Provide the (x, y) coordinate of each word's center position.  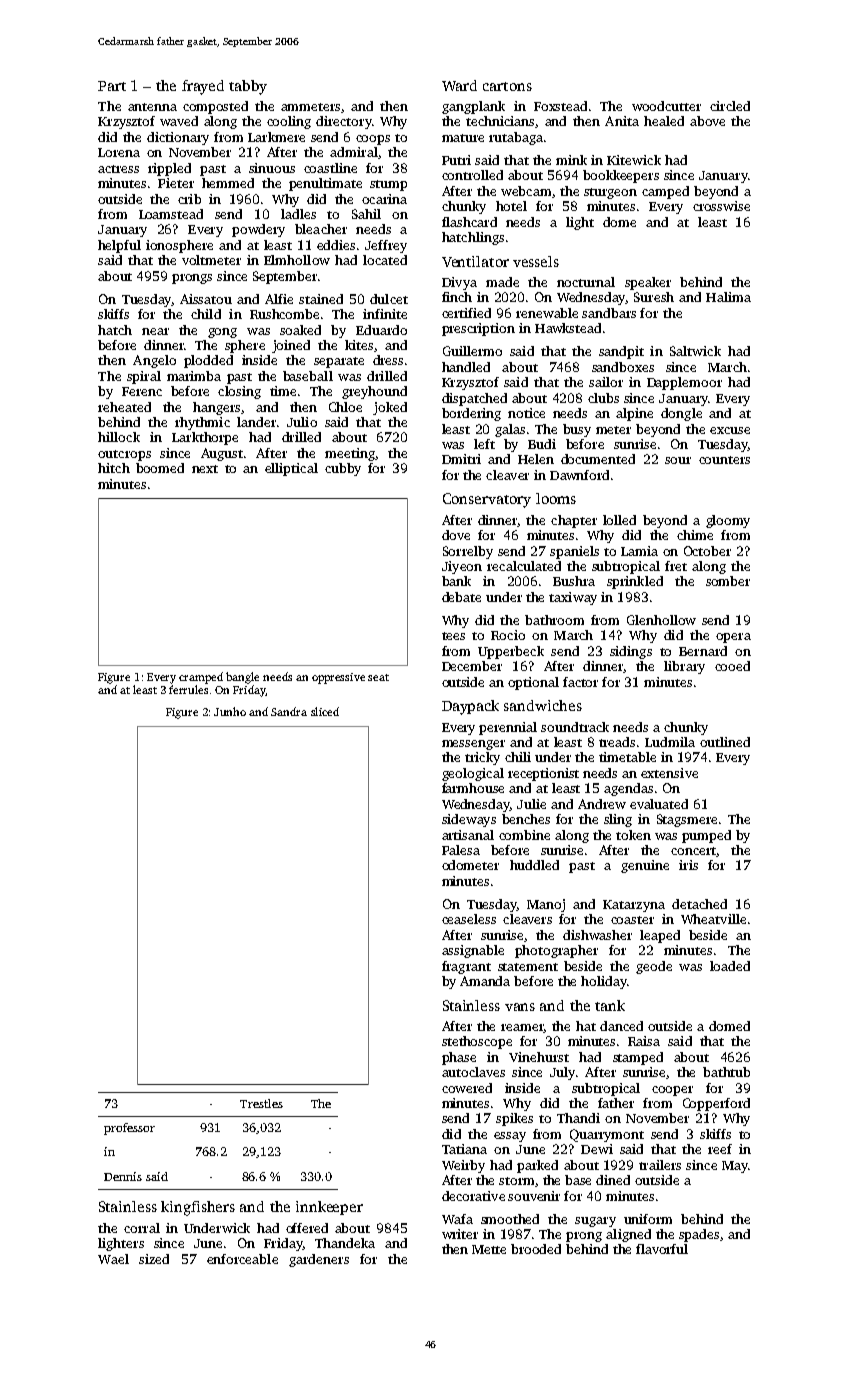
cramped (201, 678)
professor (129, 1129)
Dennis (123, 1176)
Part (112, 86)
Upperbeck (511, 652)
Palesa (461, 850)
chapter (574, 521)
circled (730, 106)
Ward (459, 85)
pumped (706, 836)
